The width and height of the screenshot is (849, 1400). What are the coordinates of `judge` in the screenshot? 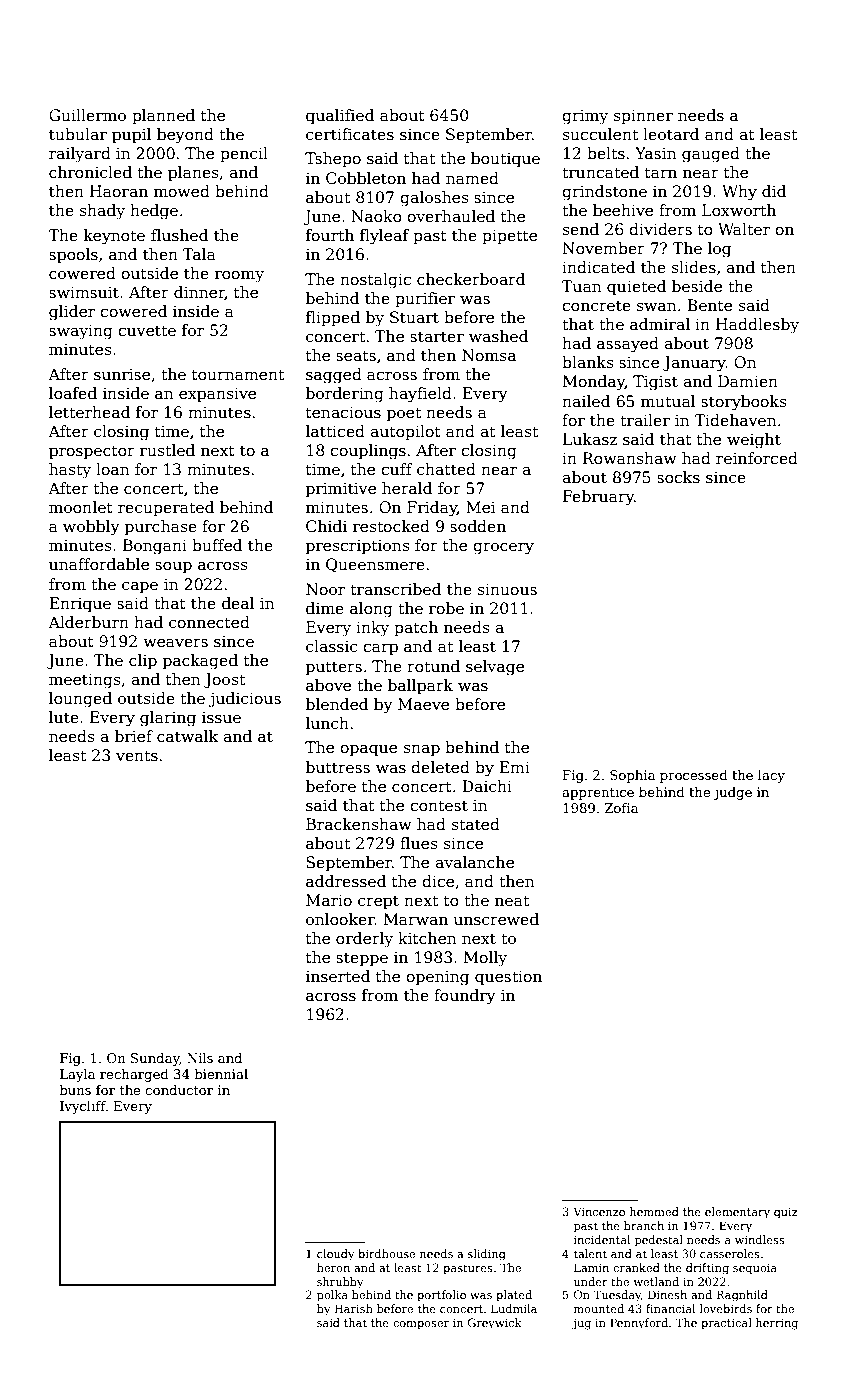 It's located at (732, 793).
